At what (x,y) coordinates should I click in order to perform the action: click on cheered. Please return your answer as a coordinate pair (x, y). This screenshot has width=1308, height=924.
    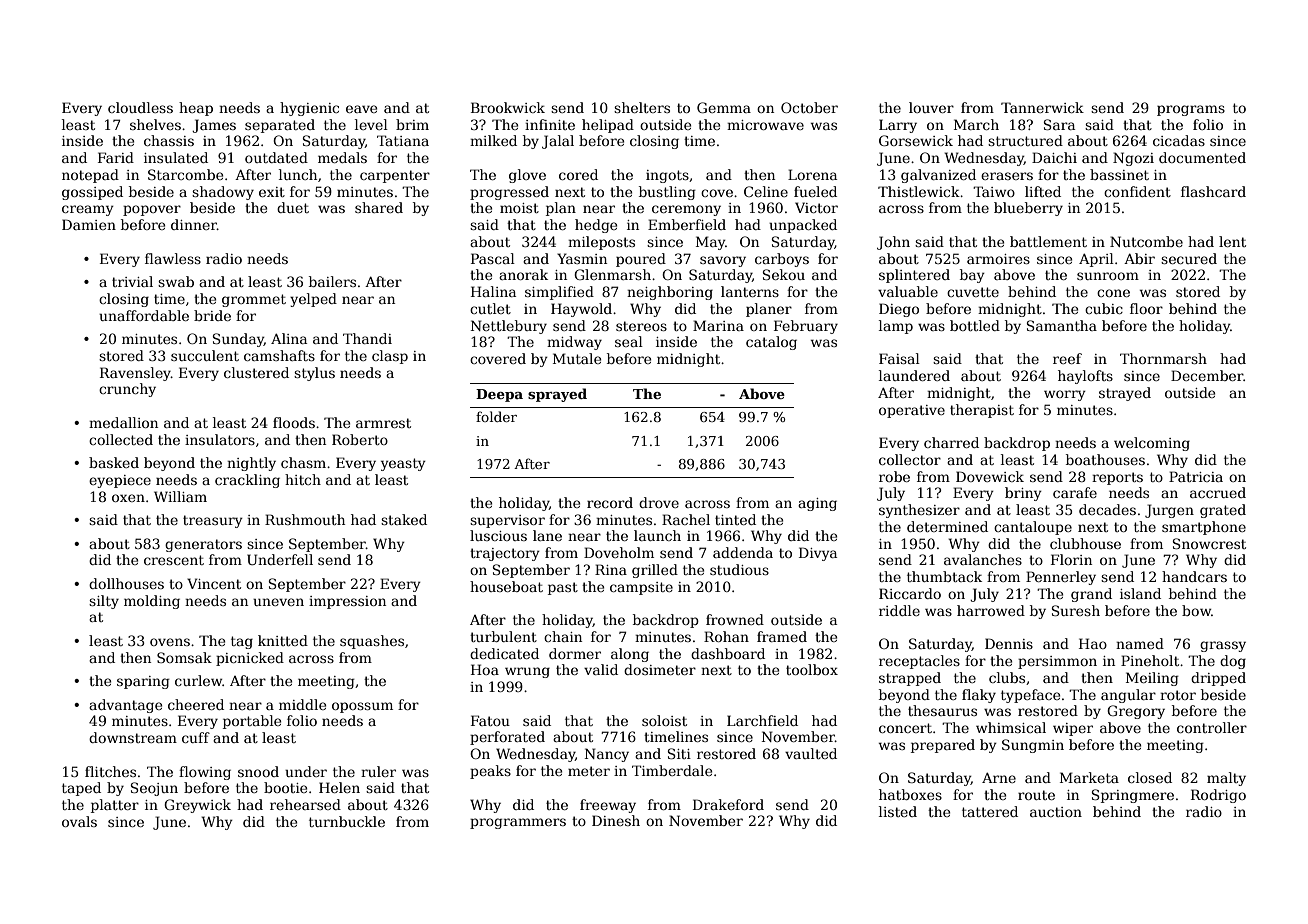
    Looking at the image, I should click on (196, 704).
